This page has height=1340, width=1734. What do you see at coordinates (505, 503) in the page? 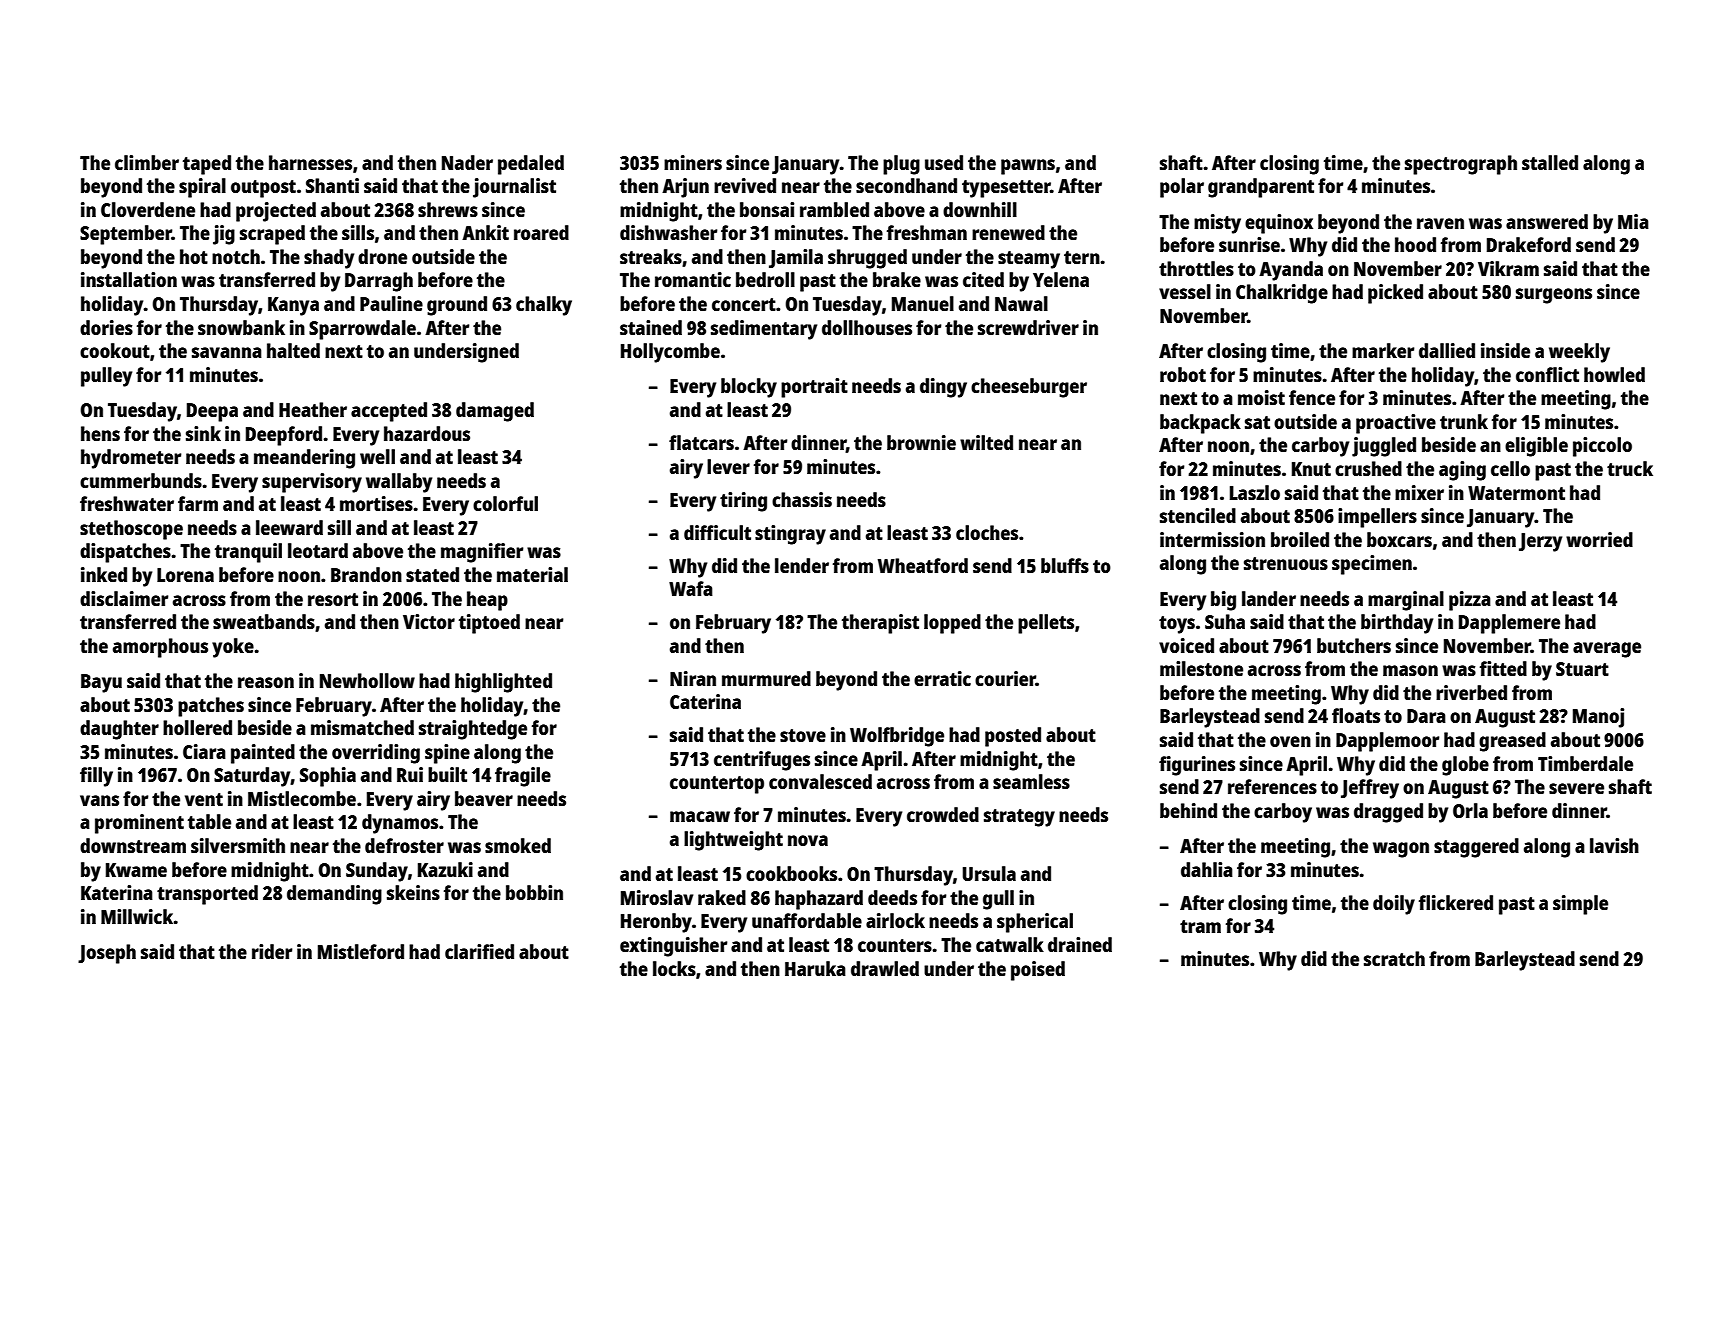
I see `colorful` at bounding box center [505, 503].
